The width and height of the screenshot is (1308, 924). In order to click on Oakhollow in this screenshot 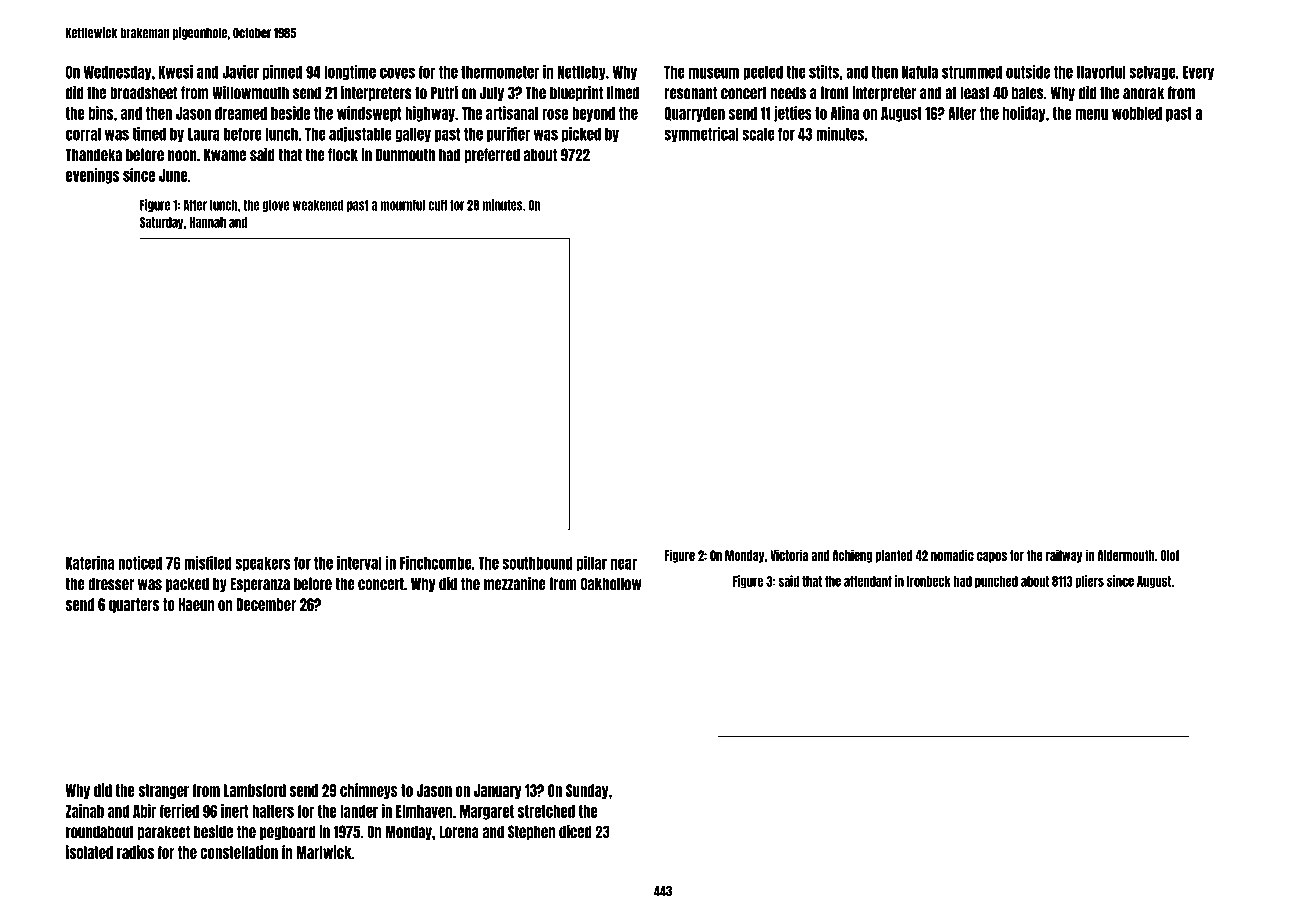, I will do `click(611, 584)`.
